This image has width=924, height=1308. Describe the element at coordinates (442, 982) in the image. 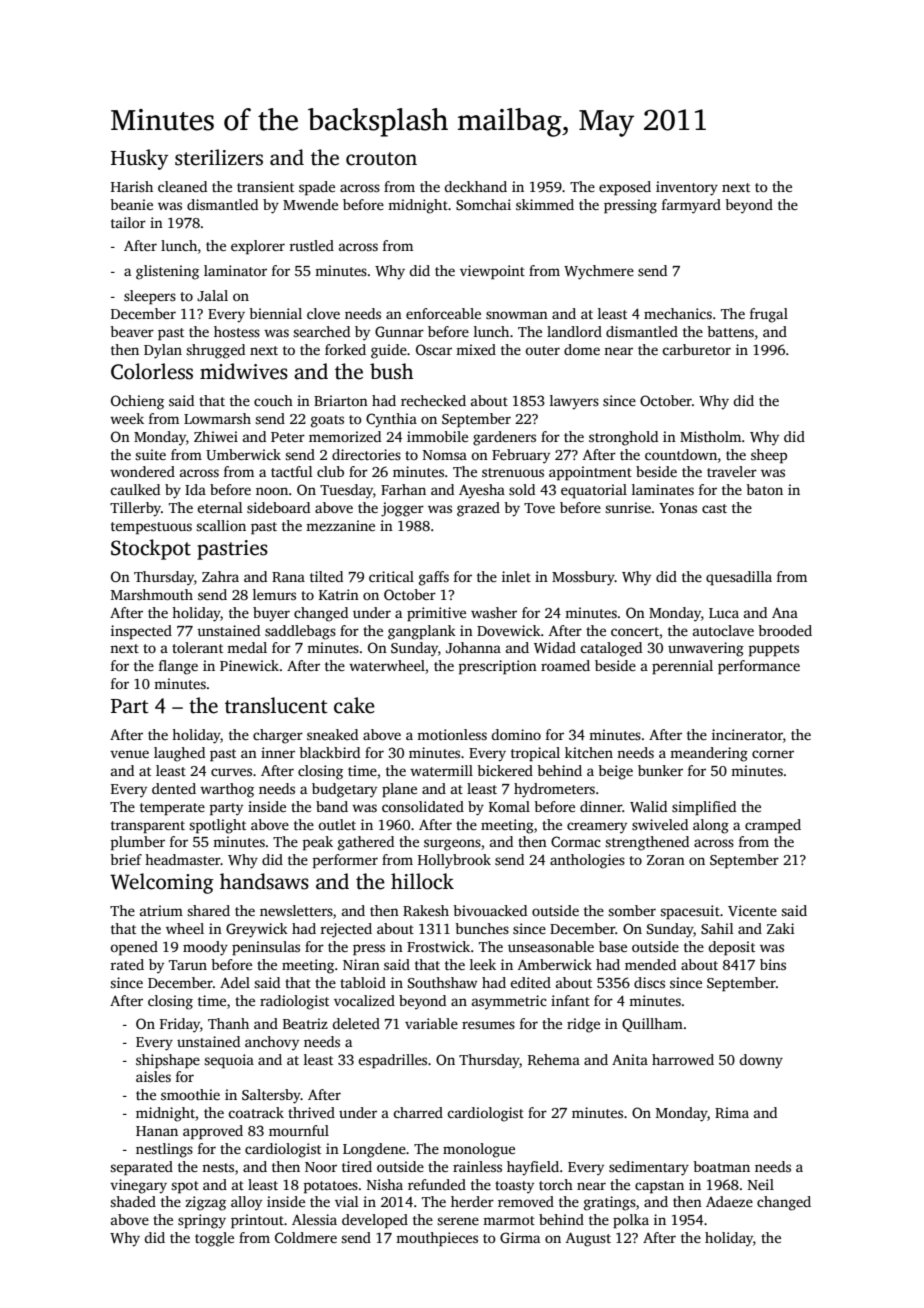

I see `Southshaw` at that location.
